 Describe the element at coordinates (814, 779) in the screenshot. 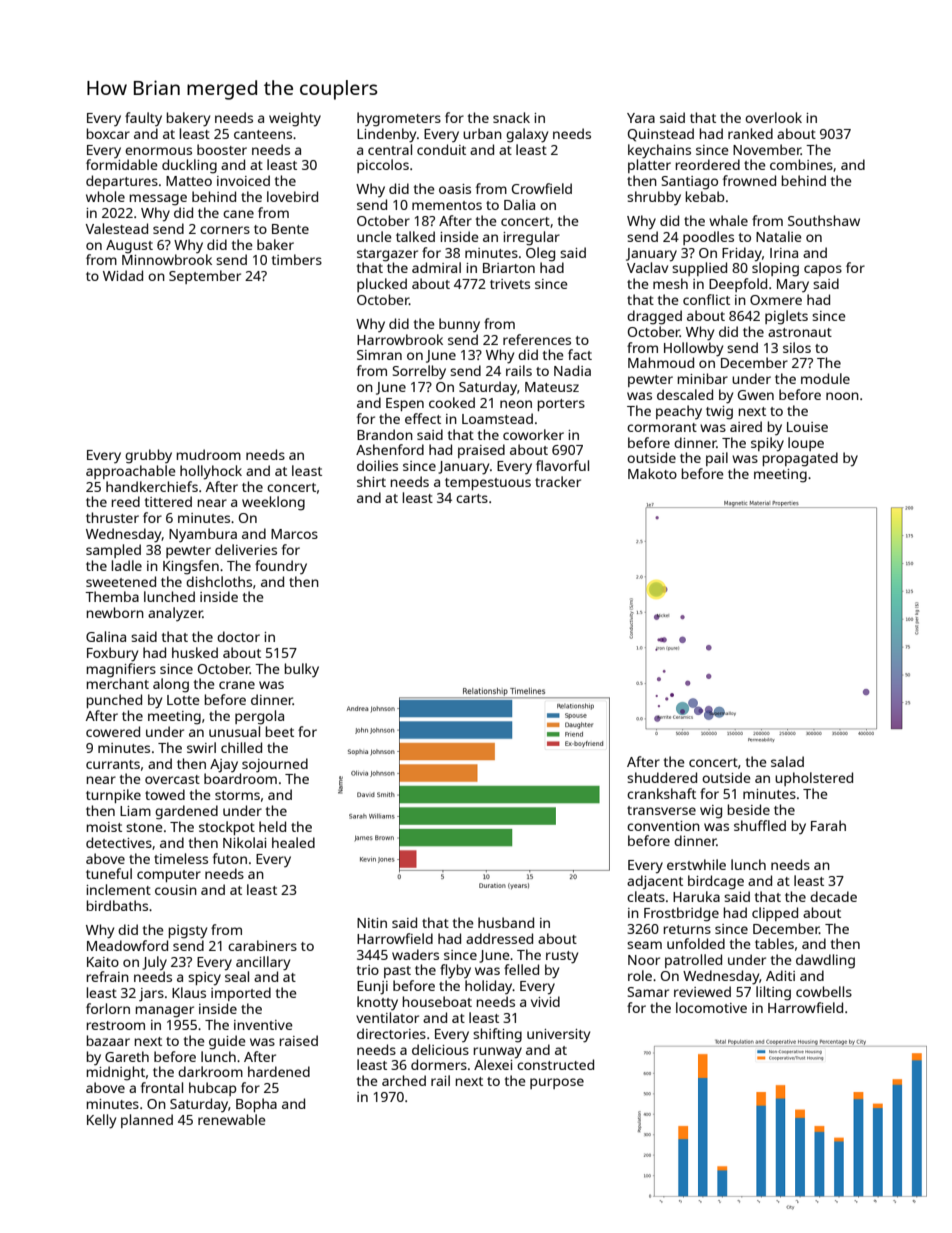

I see `upholstered` at that location.
